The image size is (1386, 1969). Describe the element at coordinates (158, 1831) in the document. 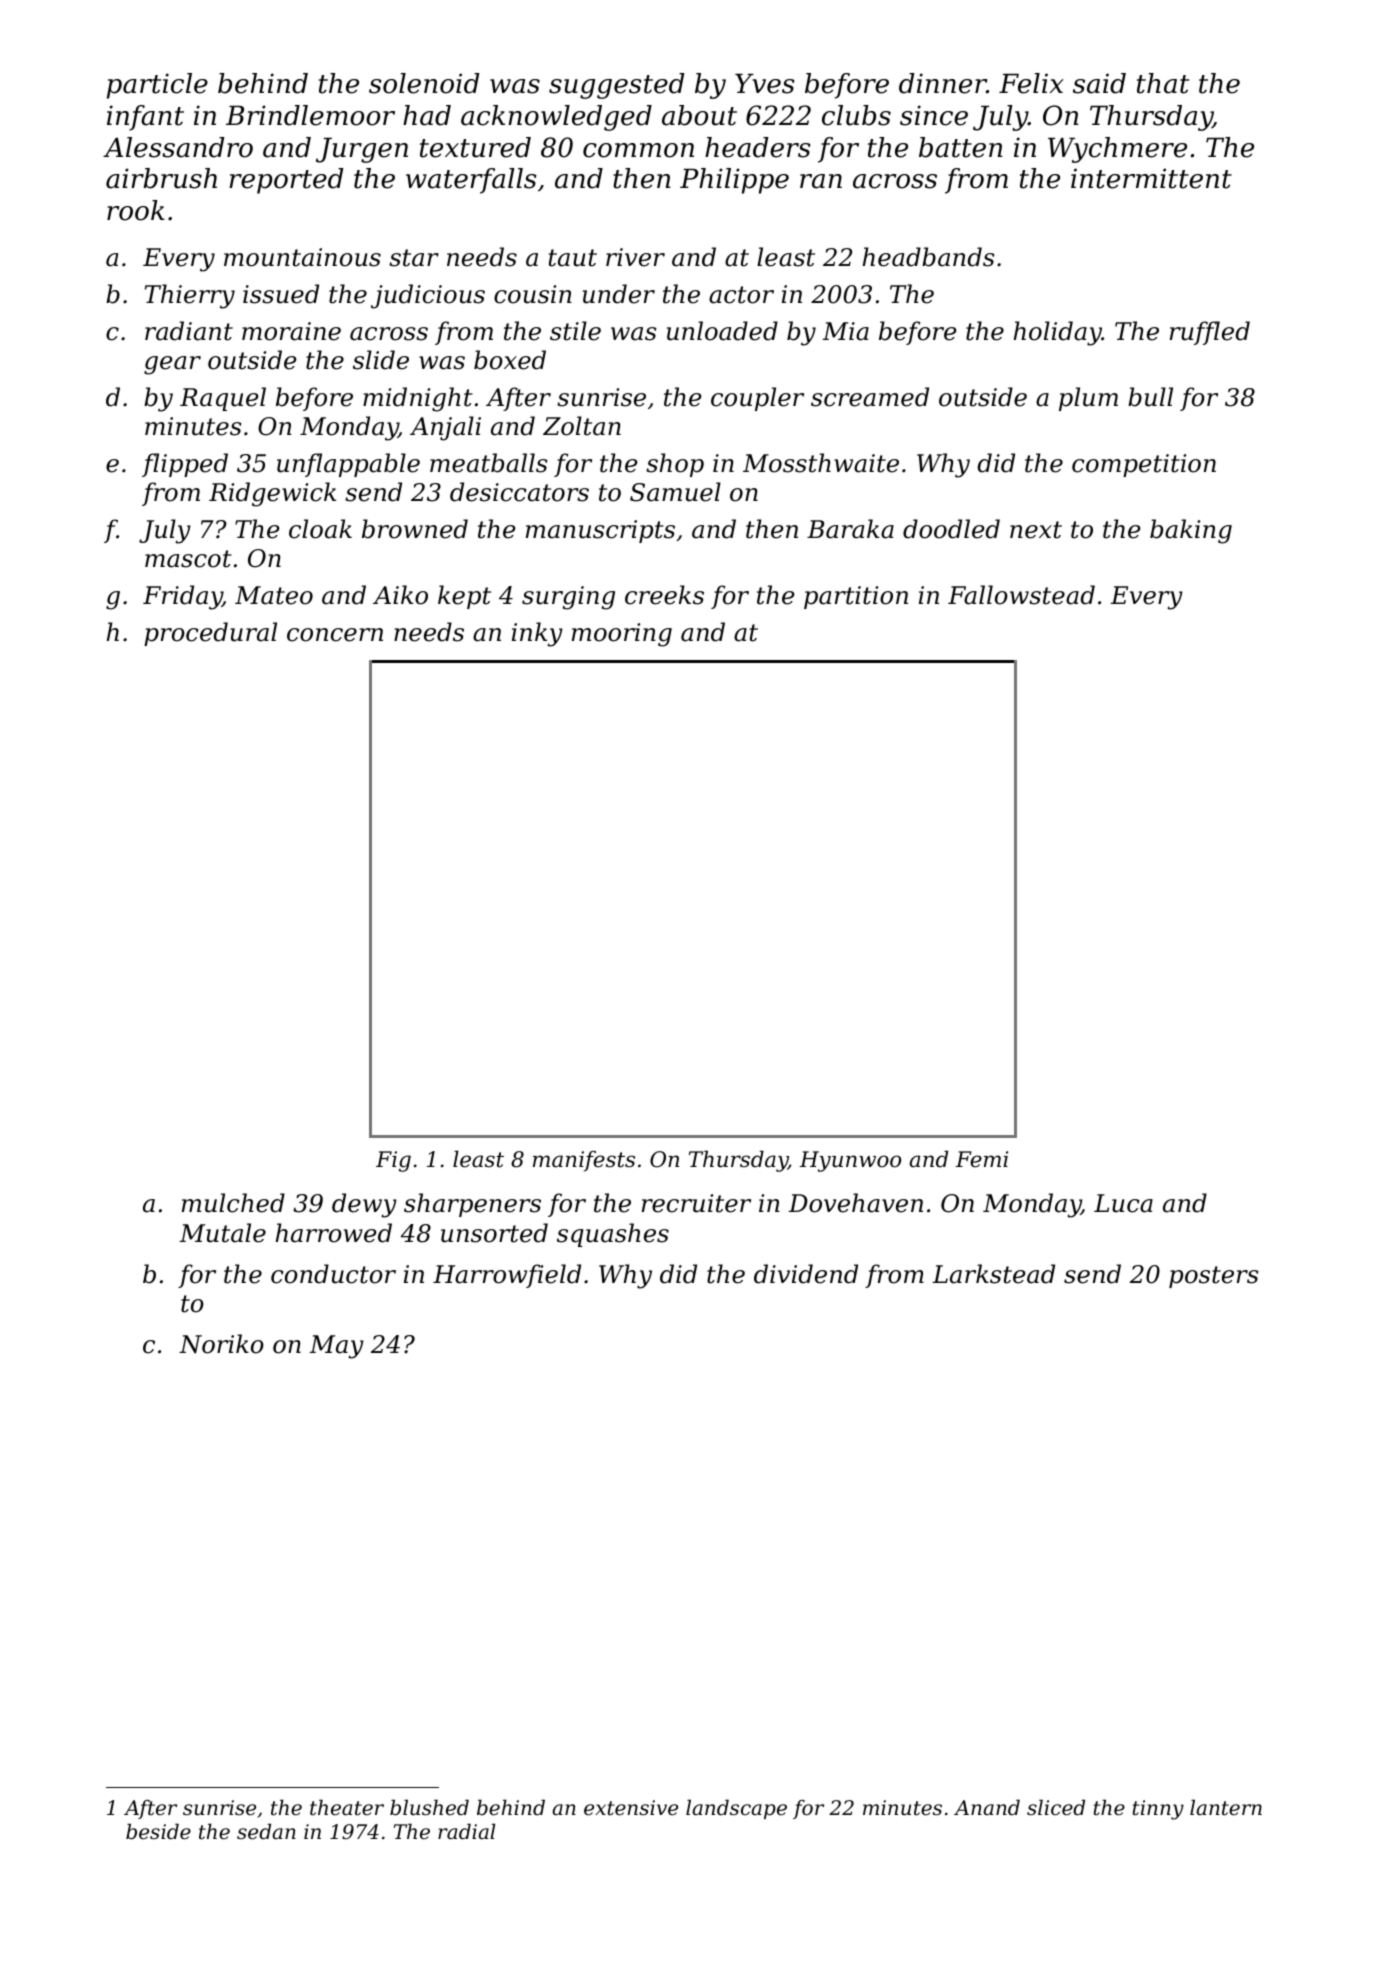

I see `beside` at that location.
